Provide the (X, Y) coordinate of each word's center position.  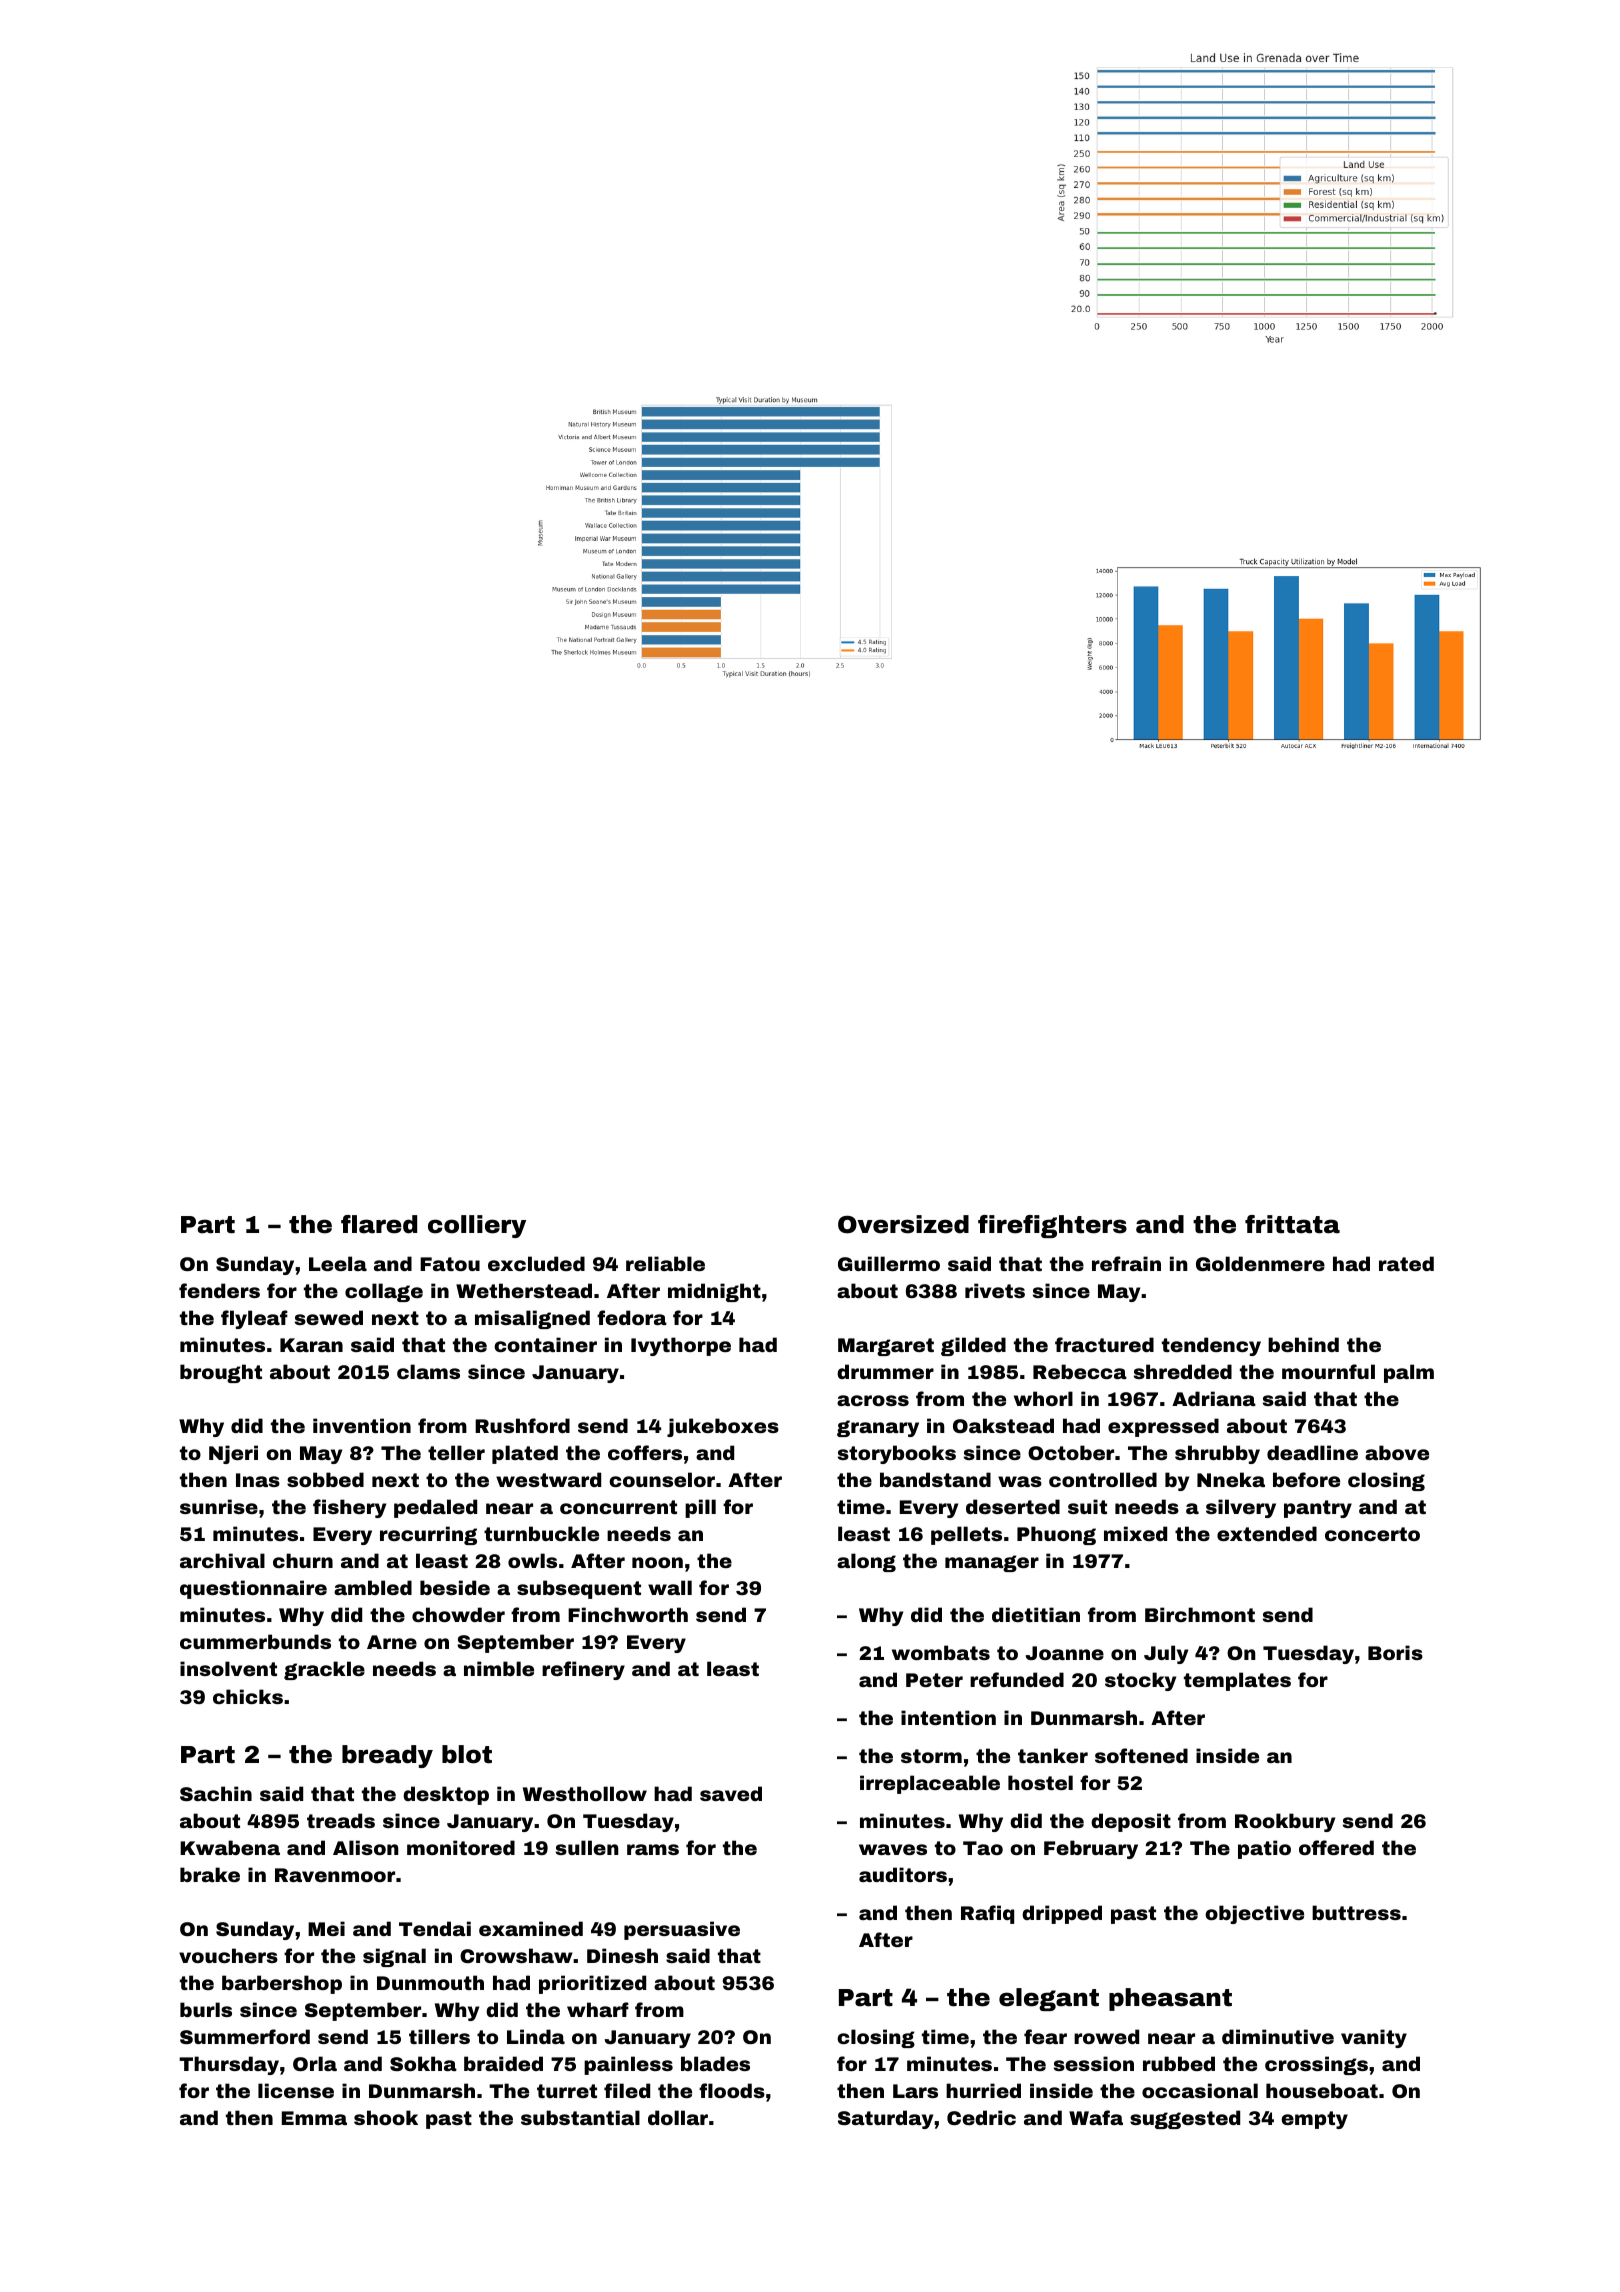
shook (386, 2117)
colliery (477, 1226)
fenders (219, 1290)
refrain (1126, 1263)
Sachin (216, 1793)
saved (731, 1793)
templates (1237, 1681)
